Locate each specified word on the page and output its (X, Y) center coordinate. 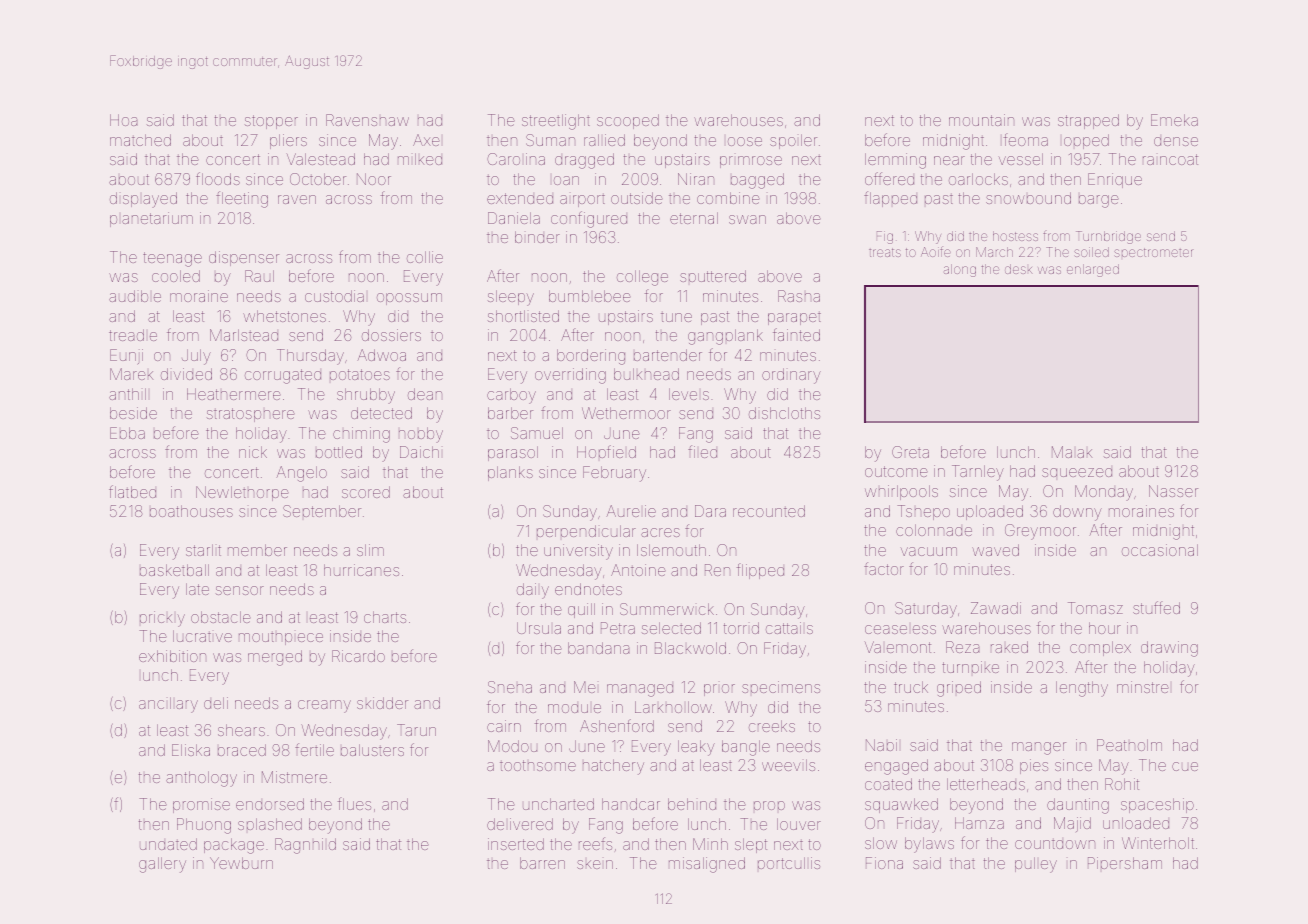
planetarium (151, 219)
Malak (1072, 452)
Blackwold (690, 648)
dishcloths (784, 413)
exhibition (172, 656)
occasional (1160, 550)
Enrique (1115, 180)
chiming (361, 435)
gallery (162, 865)
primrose (751, 162)
